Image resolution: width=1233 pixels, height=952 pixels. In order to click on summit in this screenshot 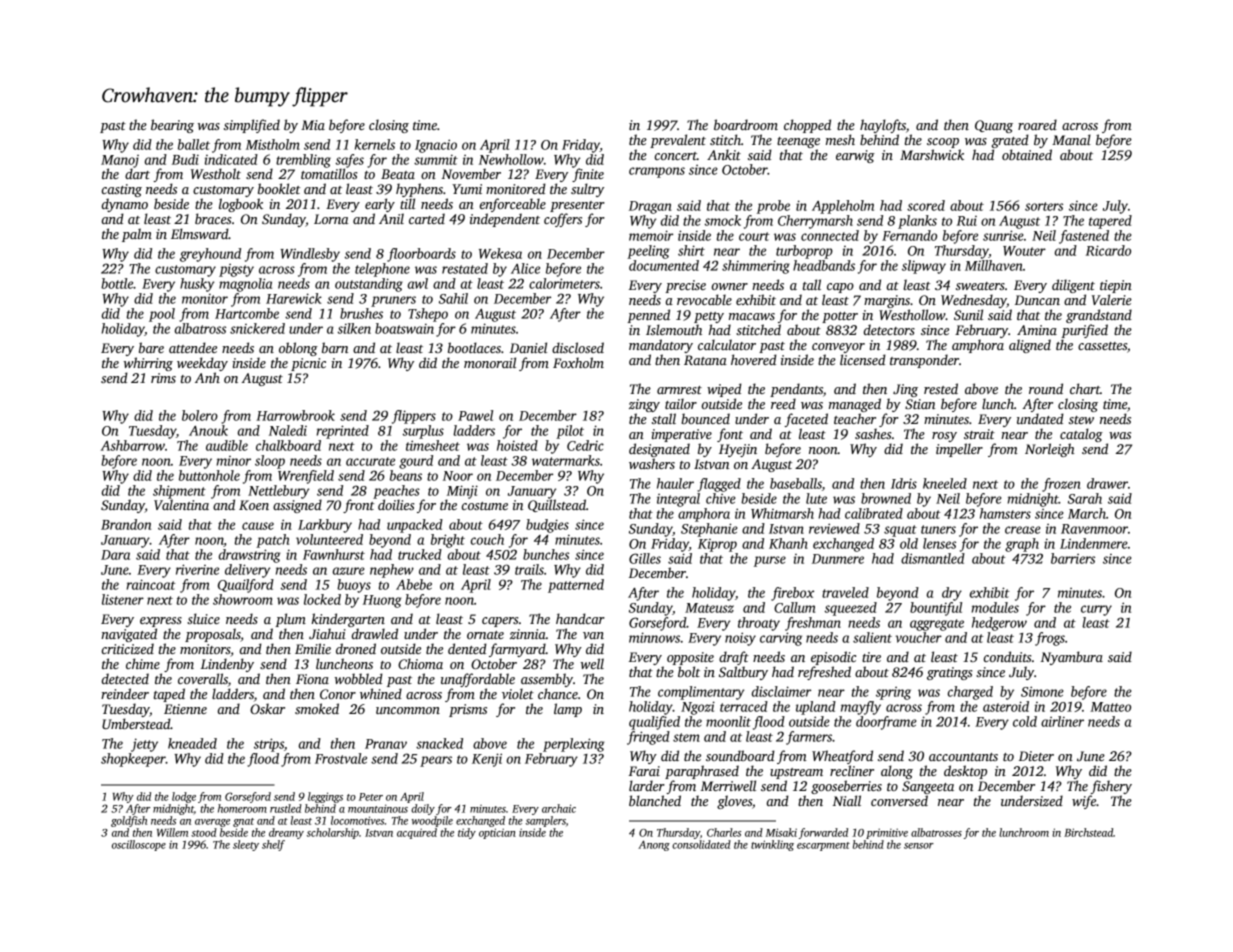, I will do `click(436, 159)`.
